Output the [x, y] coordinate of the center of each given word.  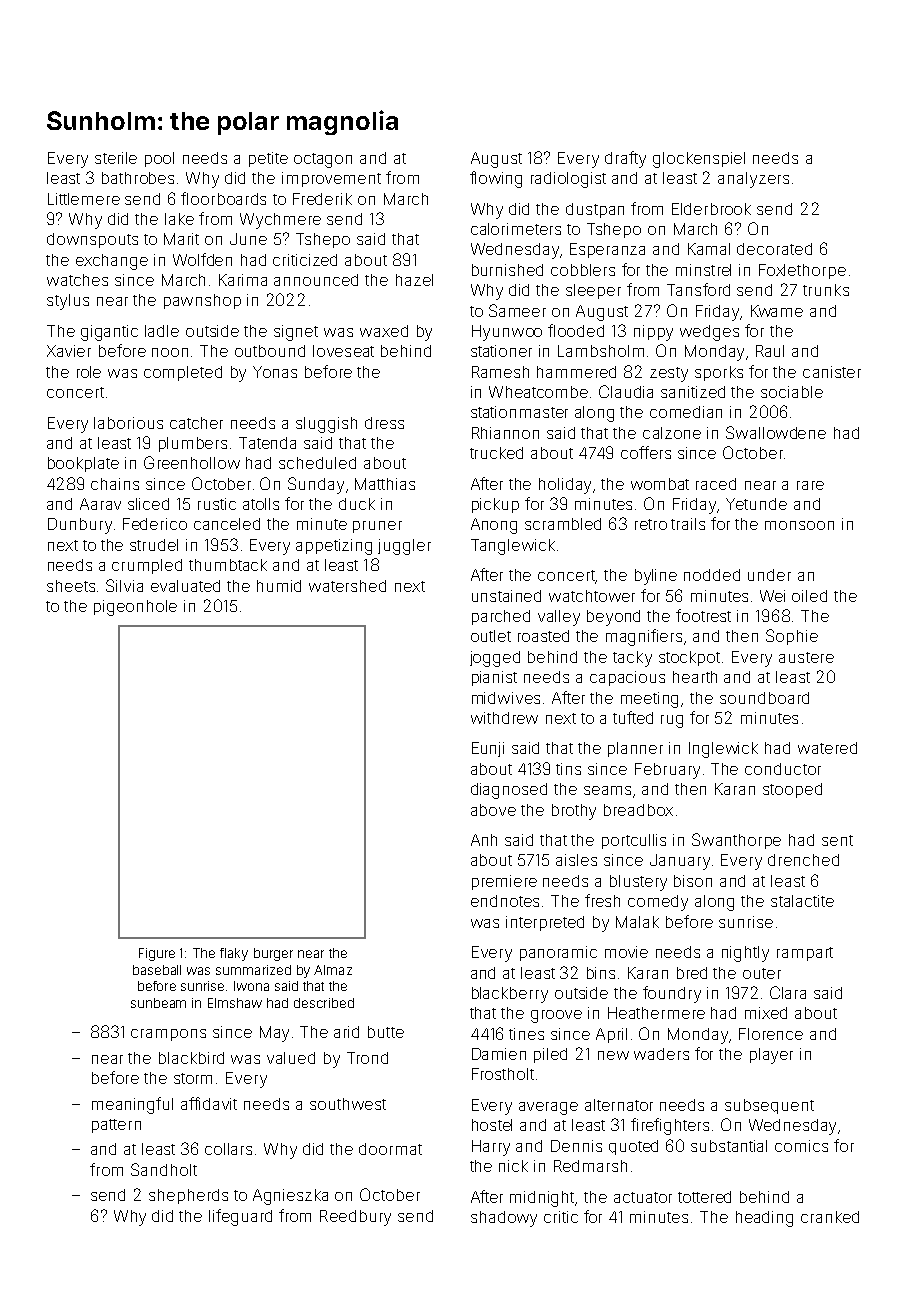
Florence [771, 1034]
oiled [809, 596]
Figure [157, 954]
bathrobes [138, 178]
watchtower [592, 596]
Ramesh [500, 372]
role [89, 372]
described [324, 1003]
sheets [71, 586]
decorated [774, 249]
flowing [496, 179]
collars [228, 1149]
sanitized [693, 392]
